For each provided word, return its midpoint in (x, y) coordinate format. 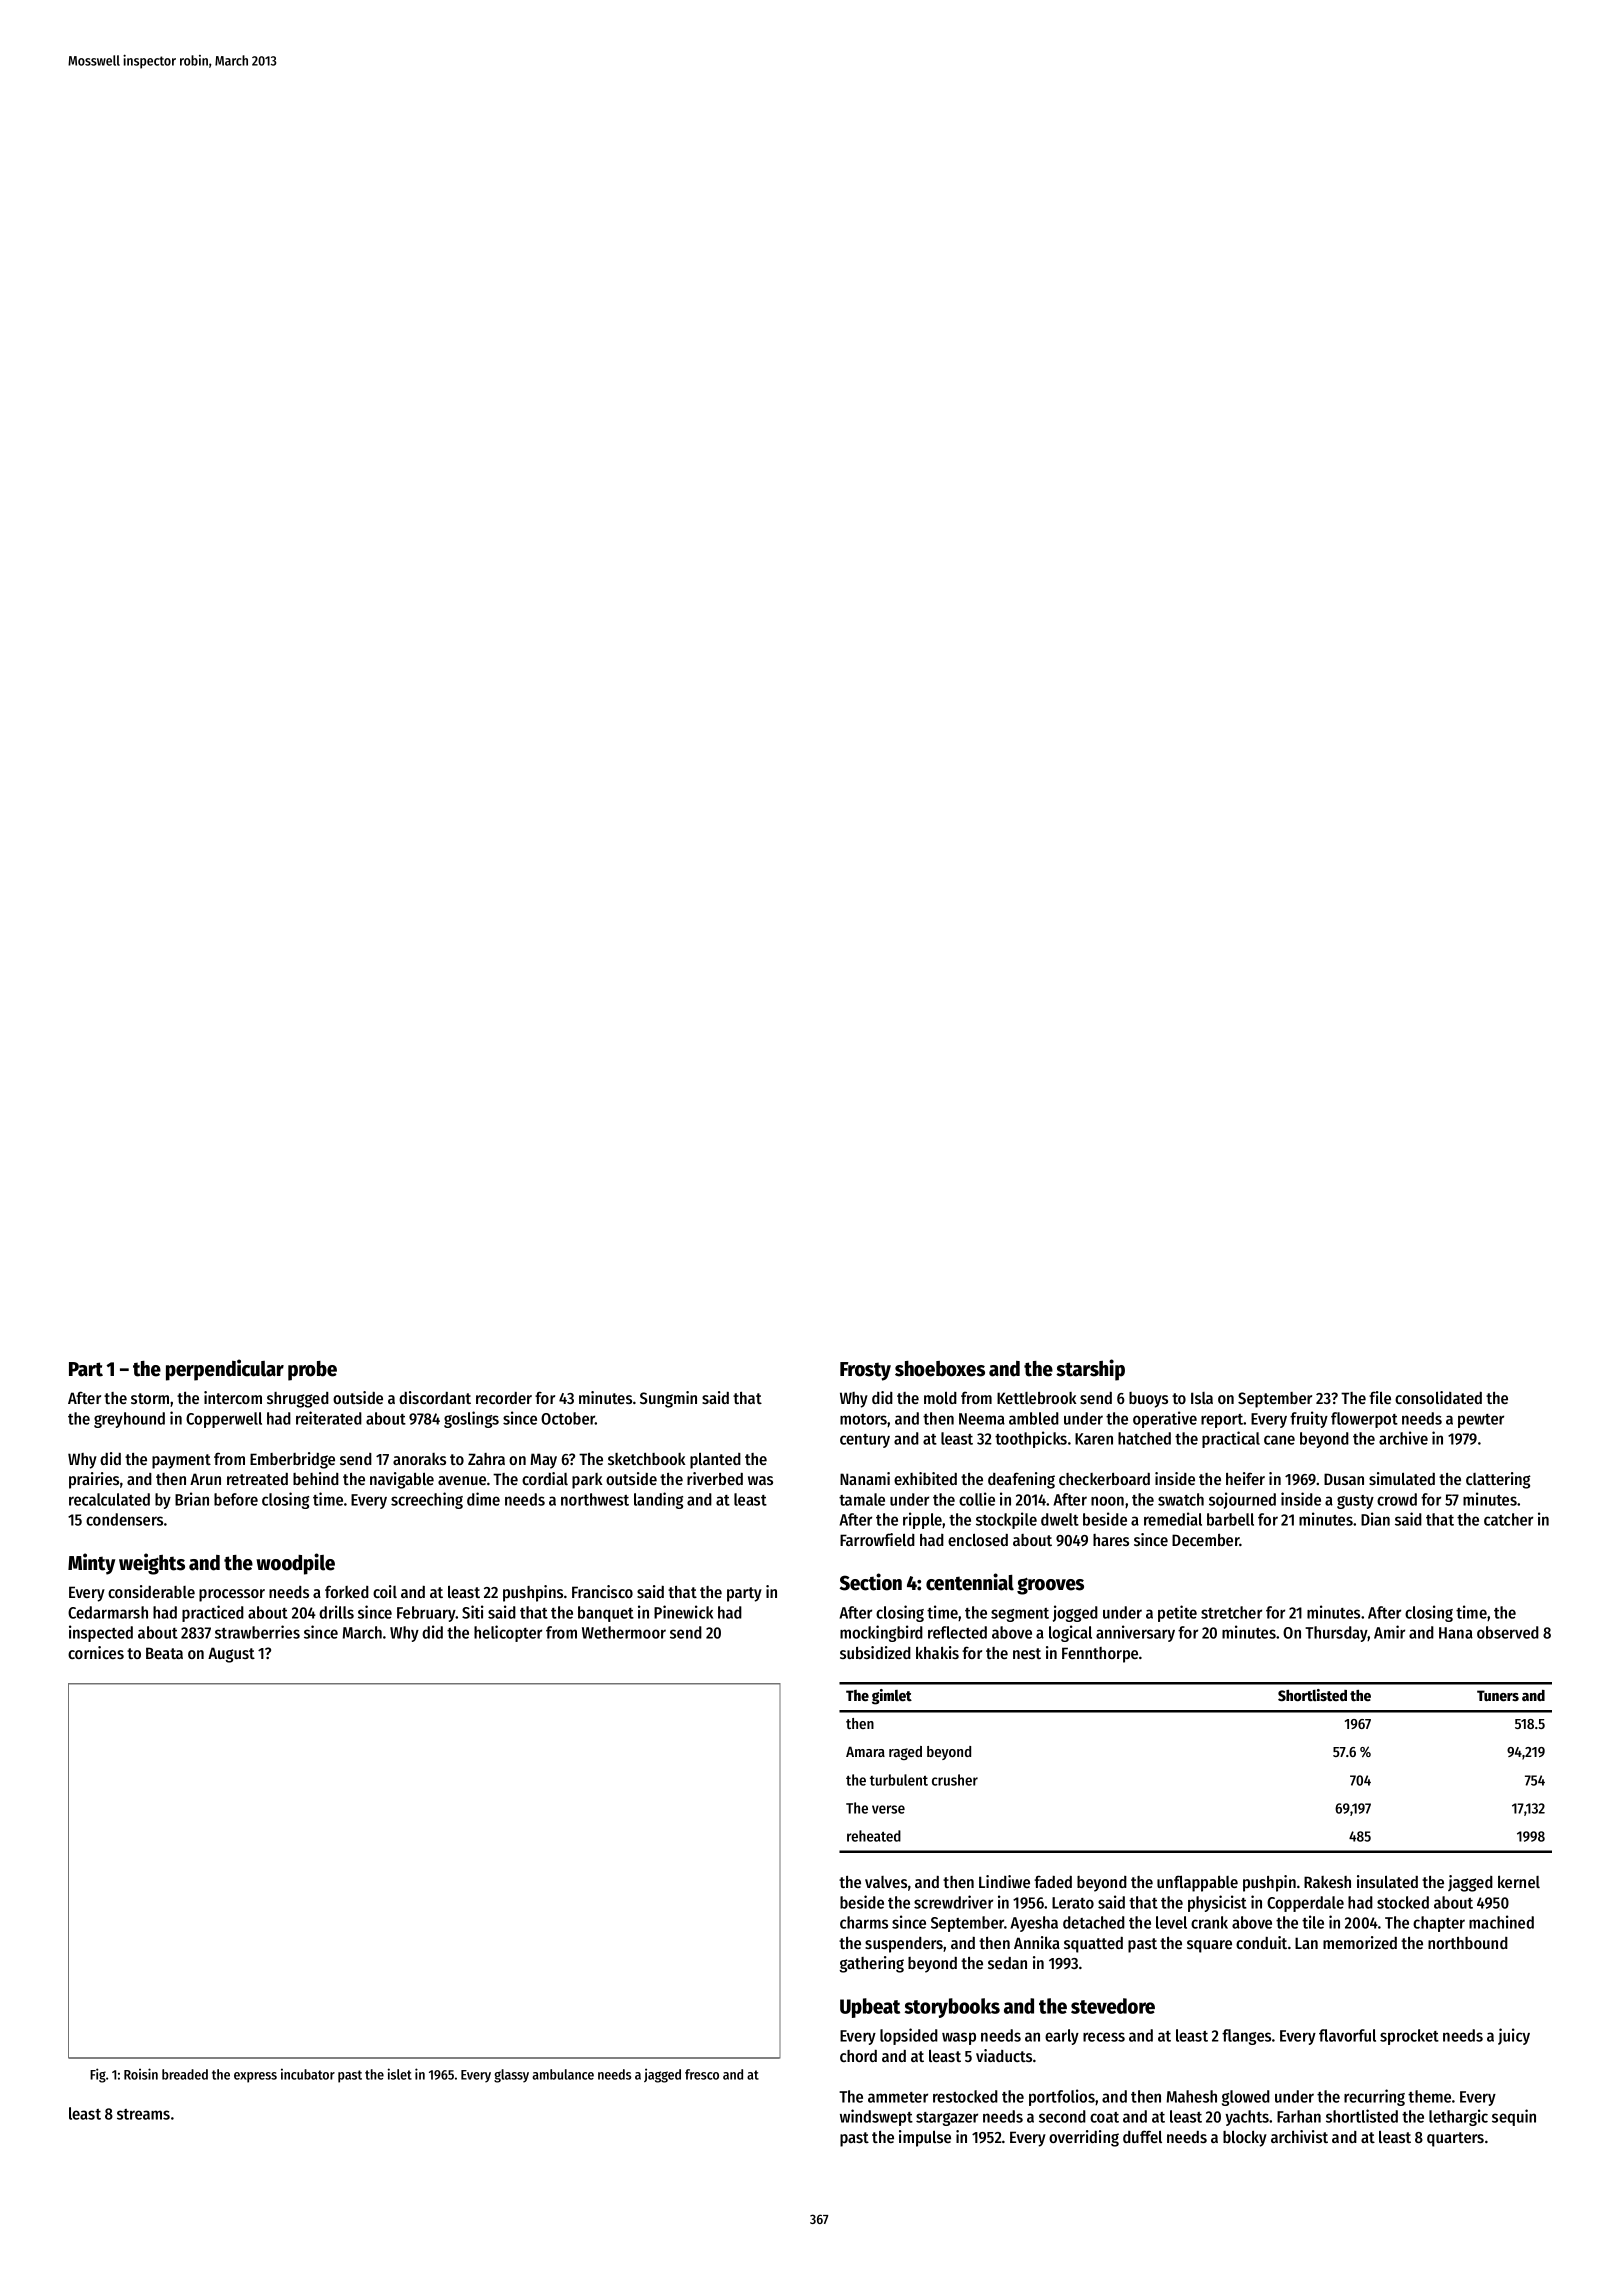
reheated (874, 1836)
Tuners (1498, 1696)
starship (1090, 1370)
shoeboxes (940, 1369)
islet (400, 2074)
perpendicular (225, 1370)
